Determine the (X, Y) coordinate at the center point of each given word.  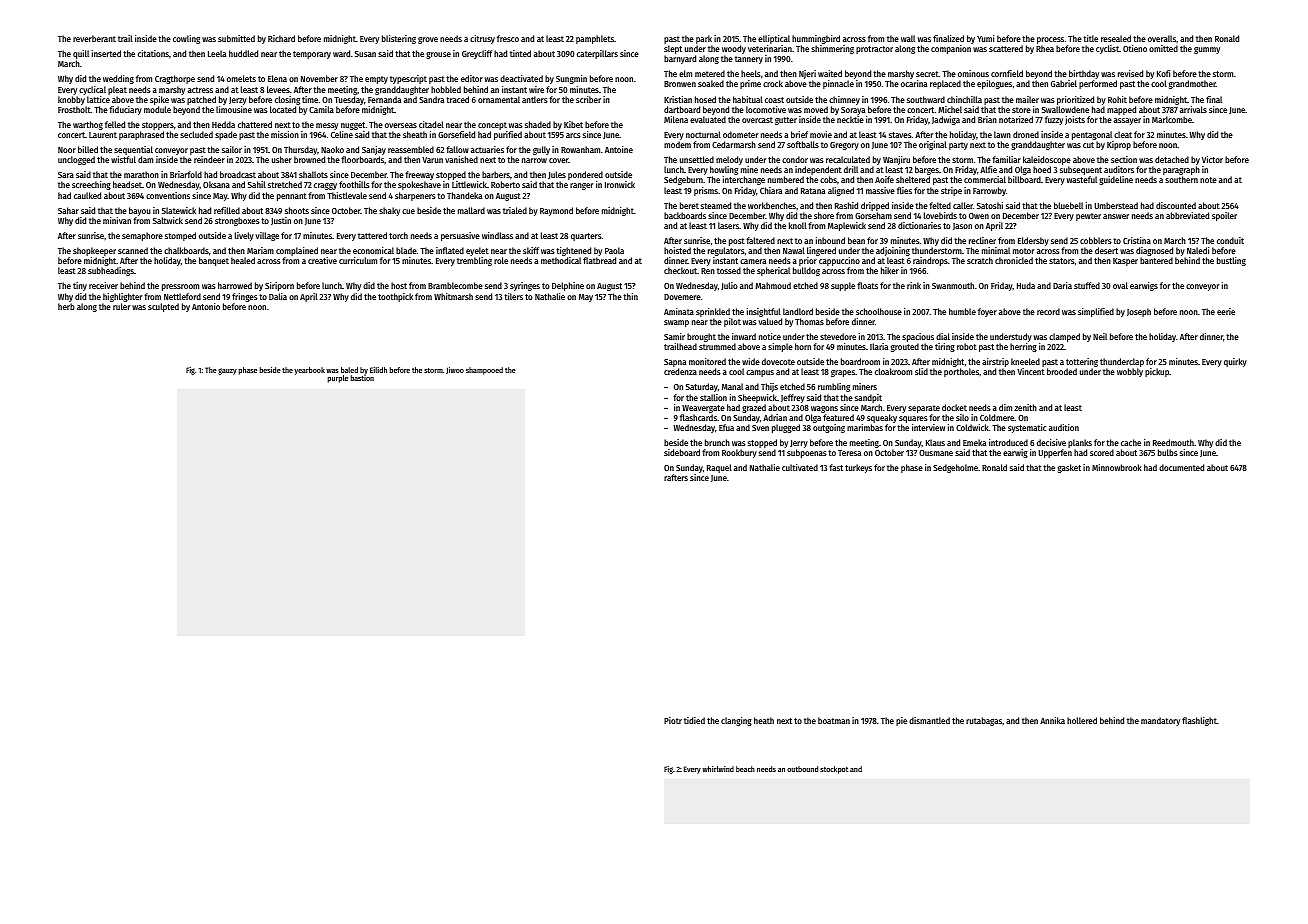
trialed (515, 210)
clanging (736, 721)
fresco (508, 38)
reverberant (94, 38)
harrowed (235, 285)
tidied (694, 720)
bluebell (1068, 205)
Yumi (985, 38)
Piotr (673, 720)
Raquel (719, 468)
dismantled (929, 720)
